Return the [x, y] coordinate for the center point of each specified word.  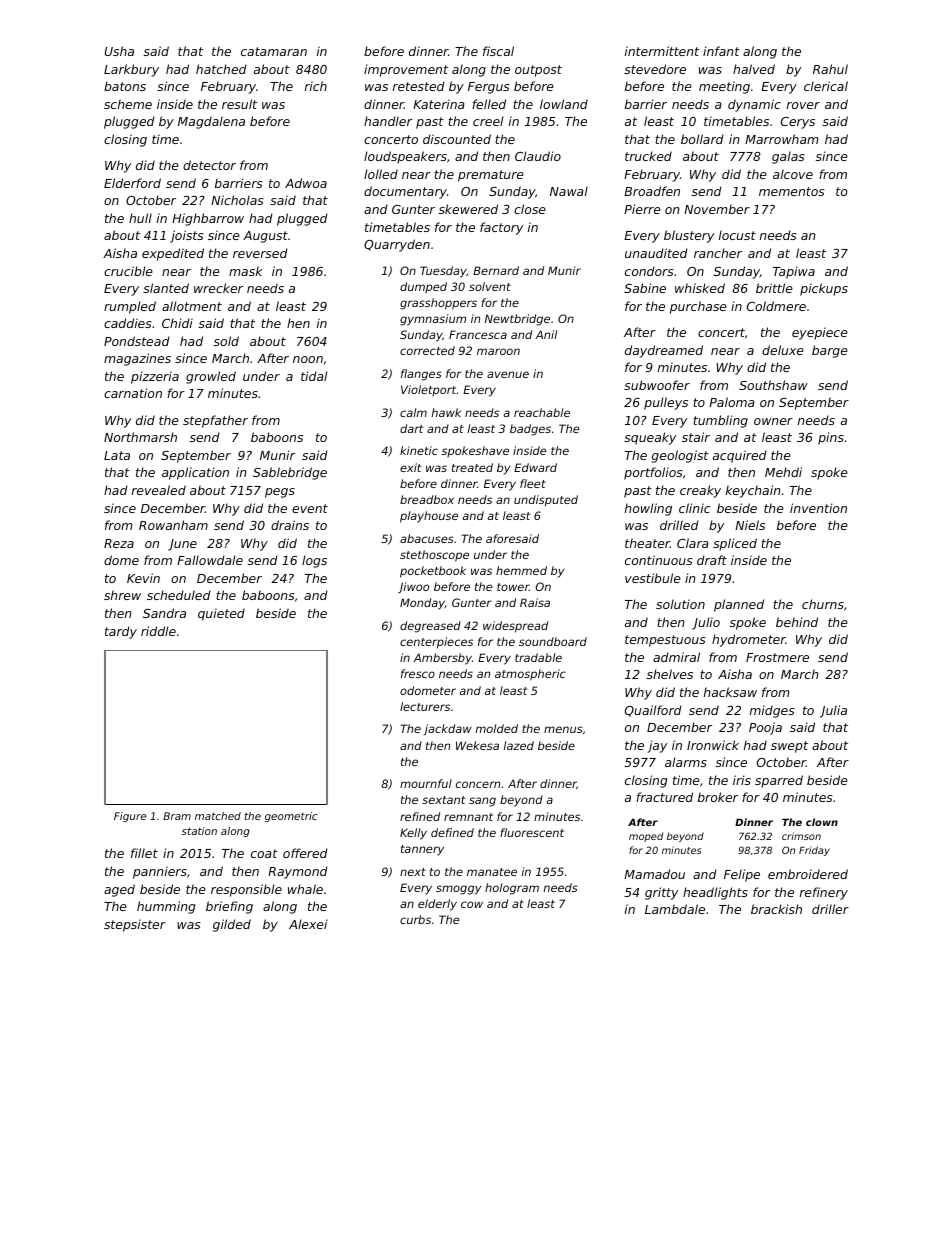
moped [646, 837]
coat [264, 853]
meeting [724, 87]
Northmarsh [140, 437]
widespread [515, 627]
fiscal [498, 51]
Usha [119, 51]
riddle [158, 631]
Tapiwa [794, 272]
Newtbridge [517, 320]
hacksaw [730, 692]
